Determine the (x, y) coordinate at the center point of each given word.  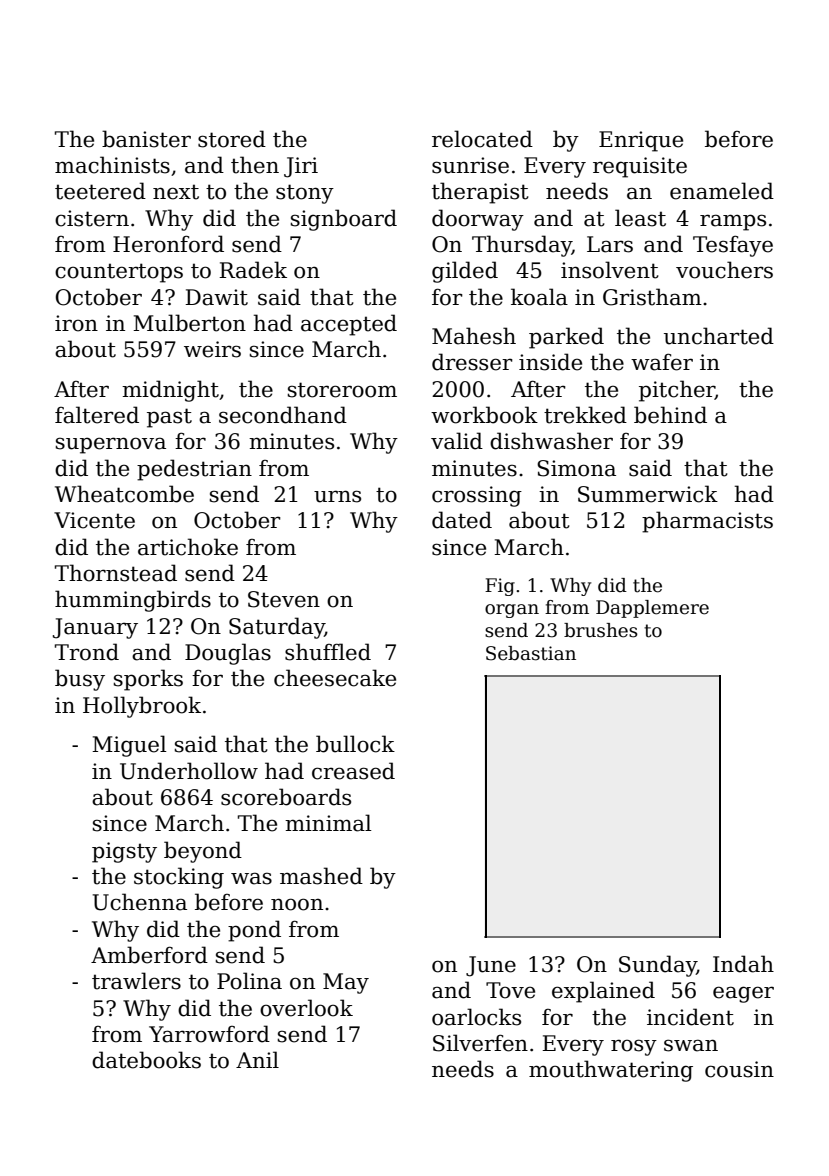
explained (603, 992)
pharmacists (707, 522)
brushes (601, 630)
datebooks (146, 1060)
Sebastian (531, 653)
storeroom (342, 390)
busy (80, 680)
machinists (112, 165)
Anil (257, 1059)
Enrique (641, 141)
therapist (480, 193)
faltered (97, 415)
